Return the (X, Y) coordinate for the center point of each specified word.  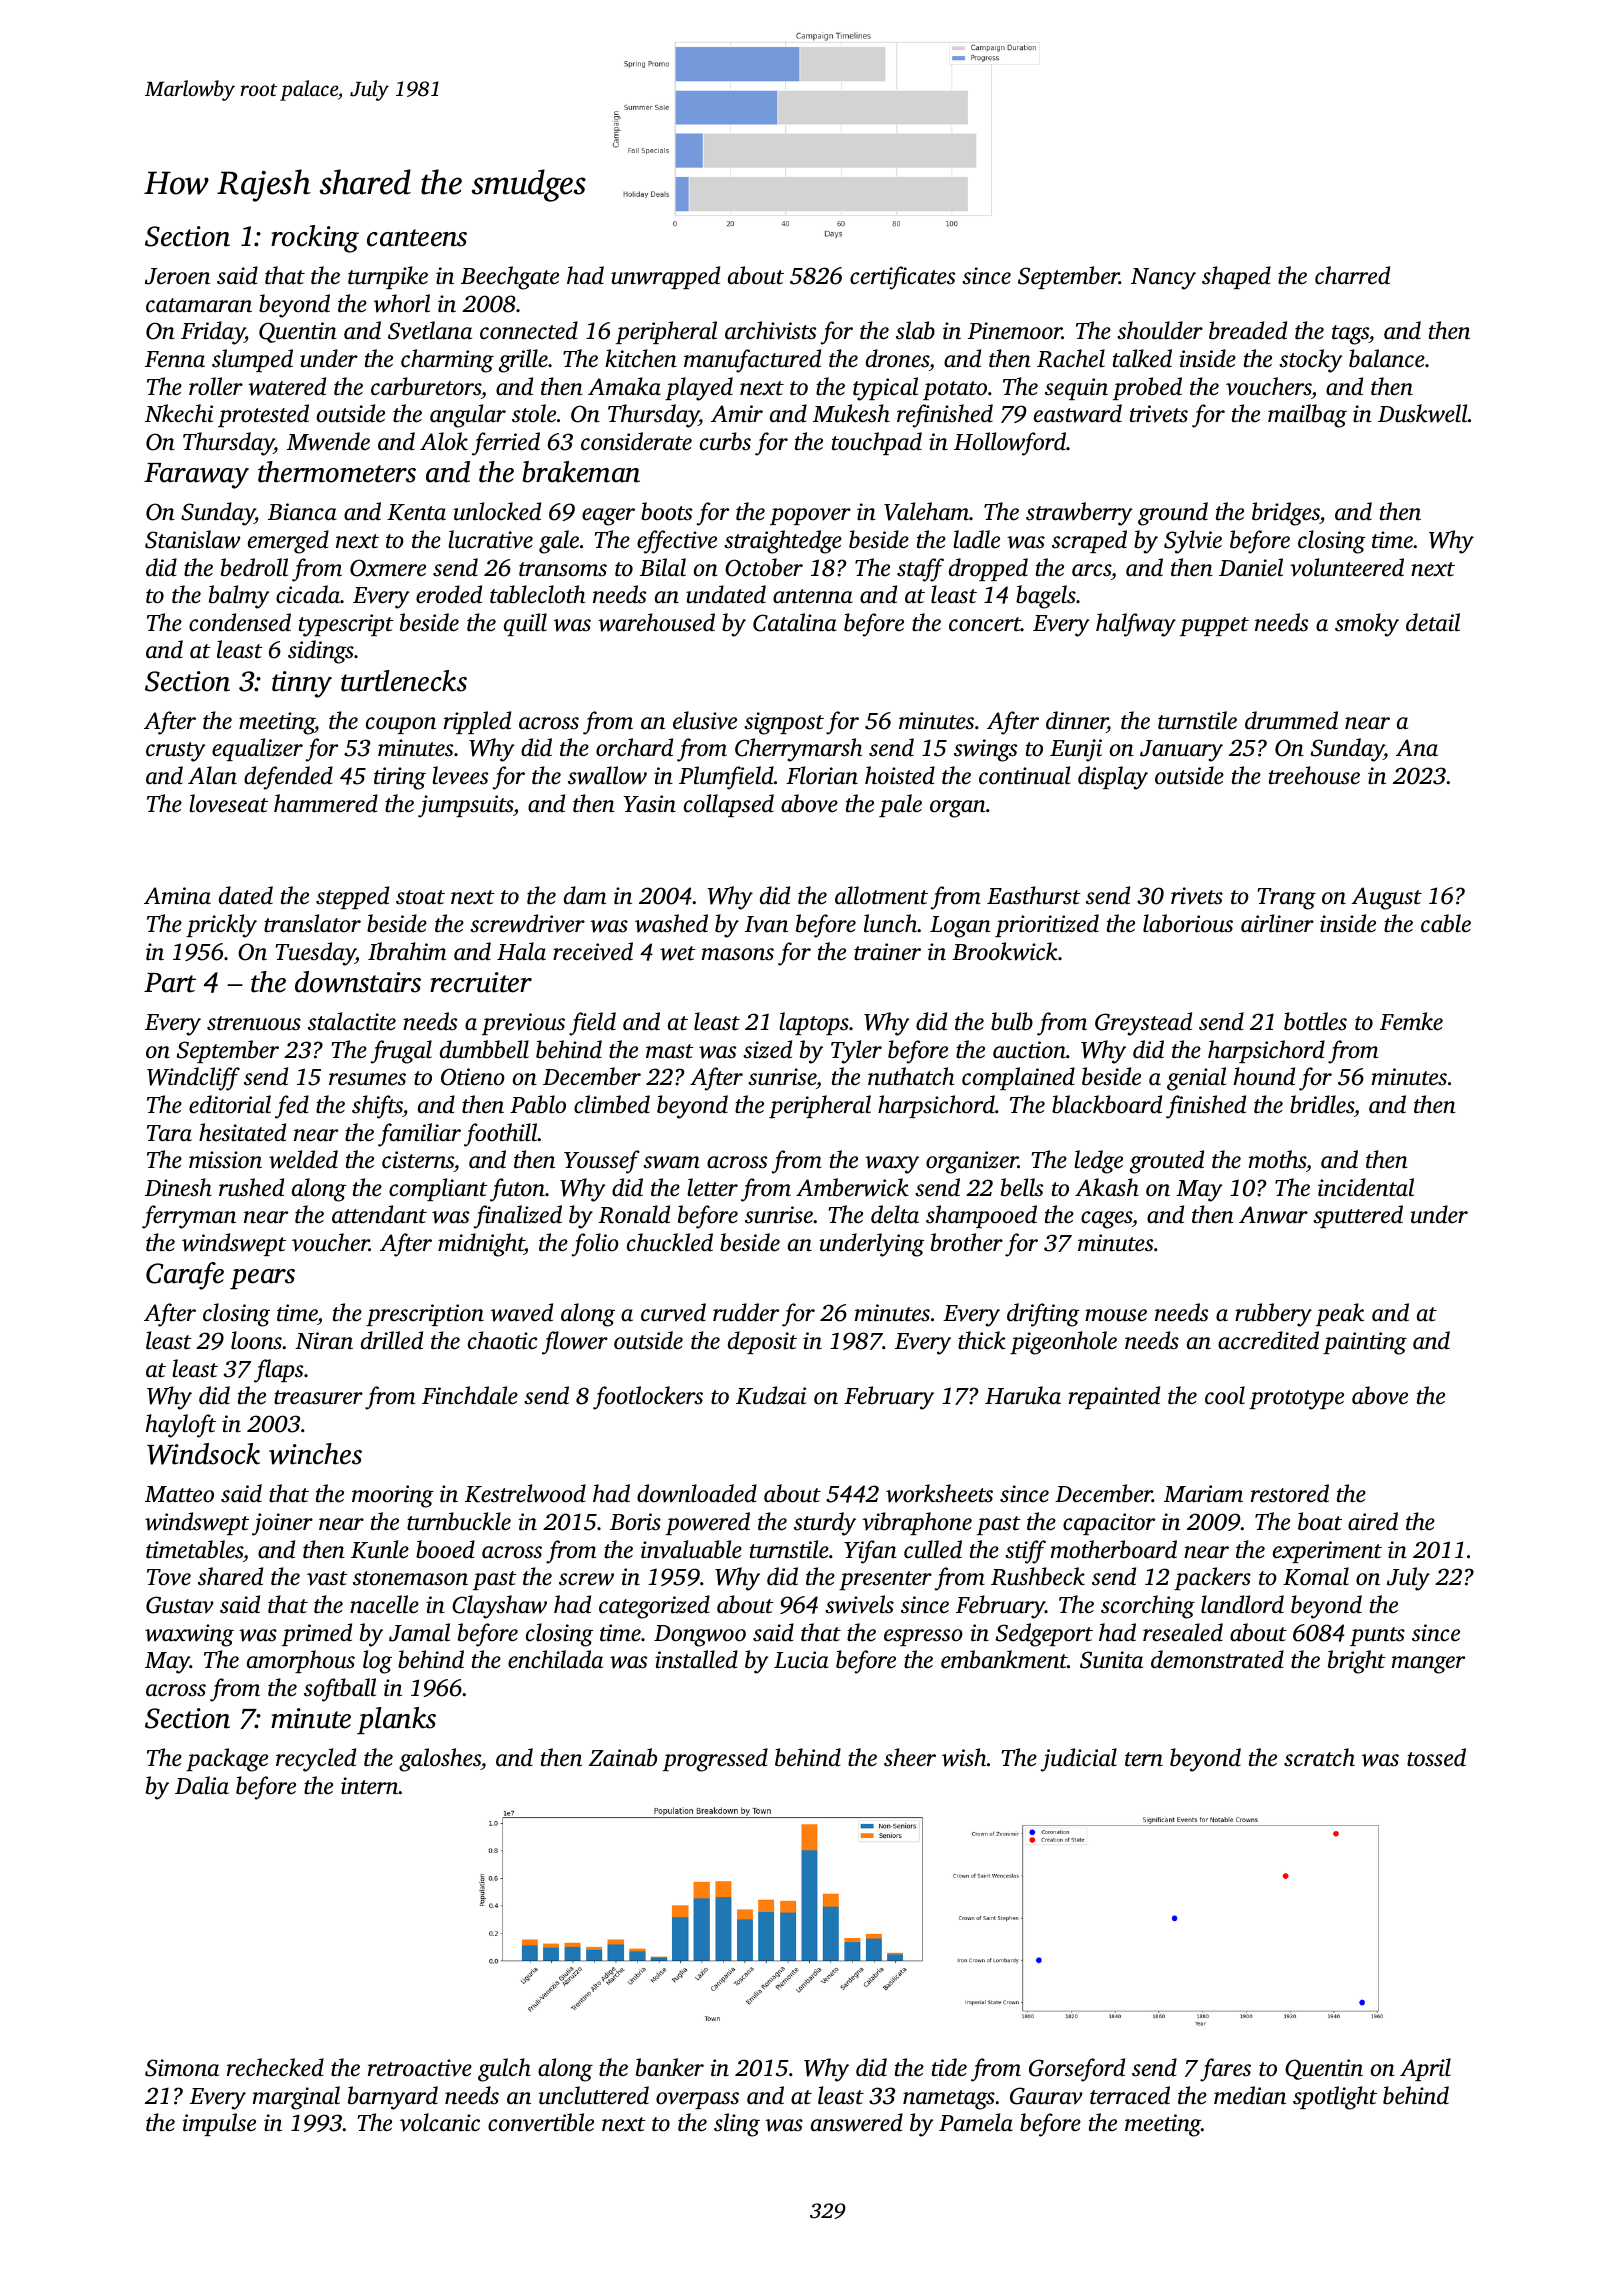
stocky (1311, 361)
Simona (182, 2068)
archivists (770, 330)
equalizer (257, 749)
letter (712, 1187)
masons (738, 954)
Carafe (185, 1276)
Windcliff (193, 1079)
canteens (417, 238)
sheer (910, 1757)
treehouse (1314, 775)
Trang (1287, 899)
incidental (1366, 1187)
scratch (1319, 1757)
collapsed (729, 805)
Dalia (202, 1785)
